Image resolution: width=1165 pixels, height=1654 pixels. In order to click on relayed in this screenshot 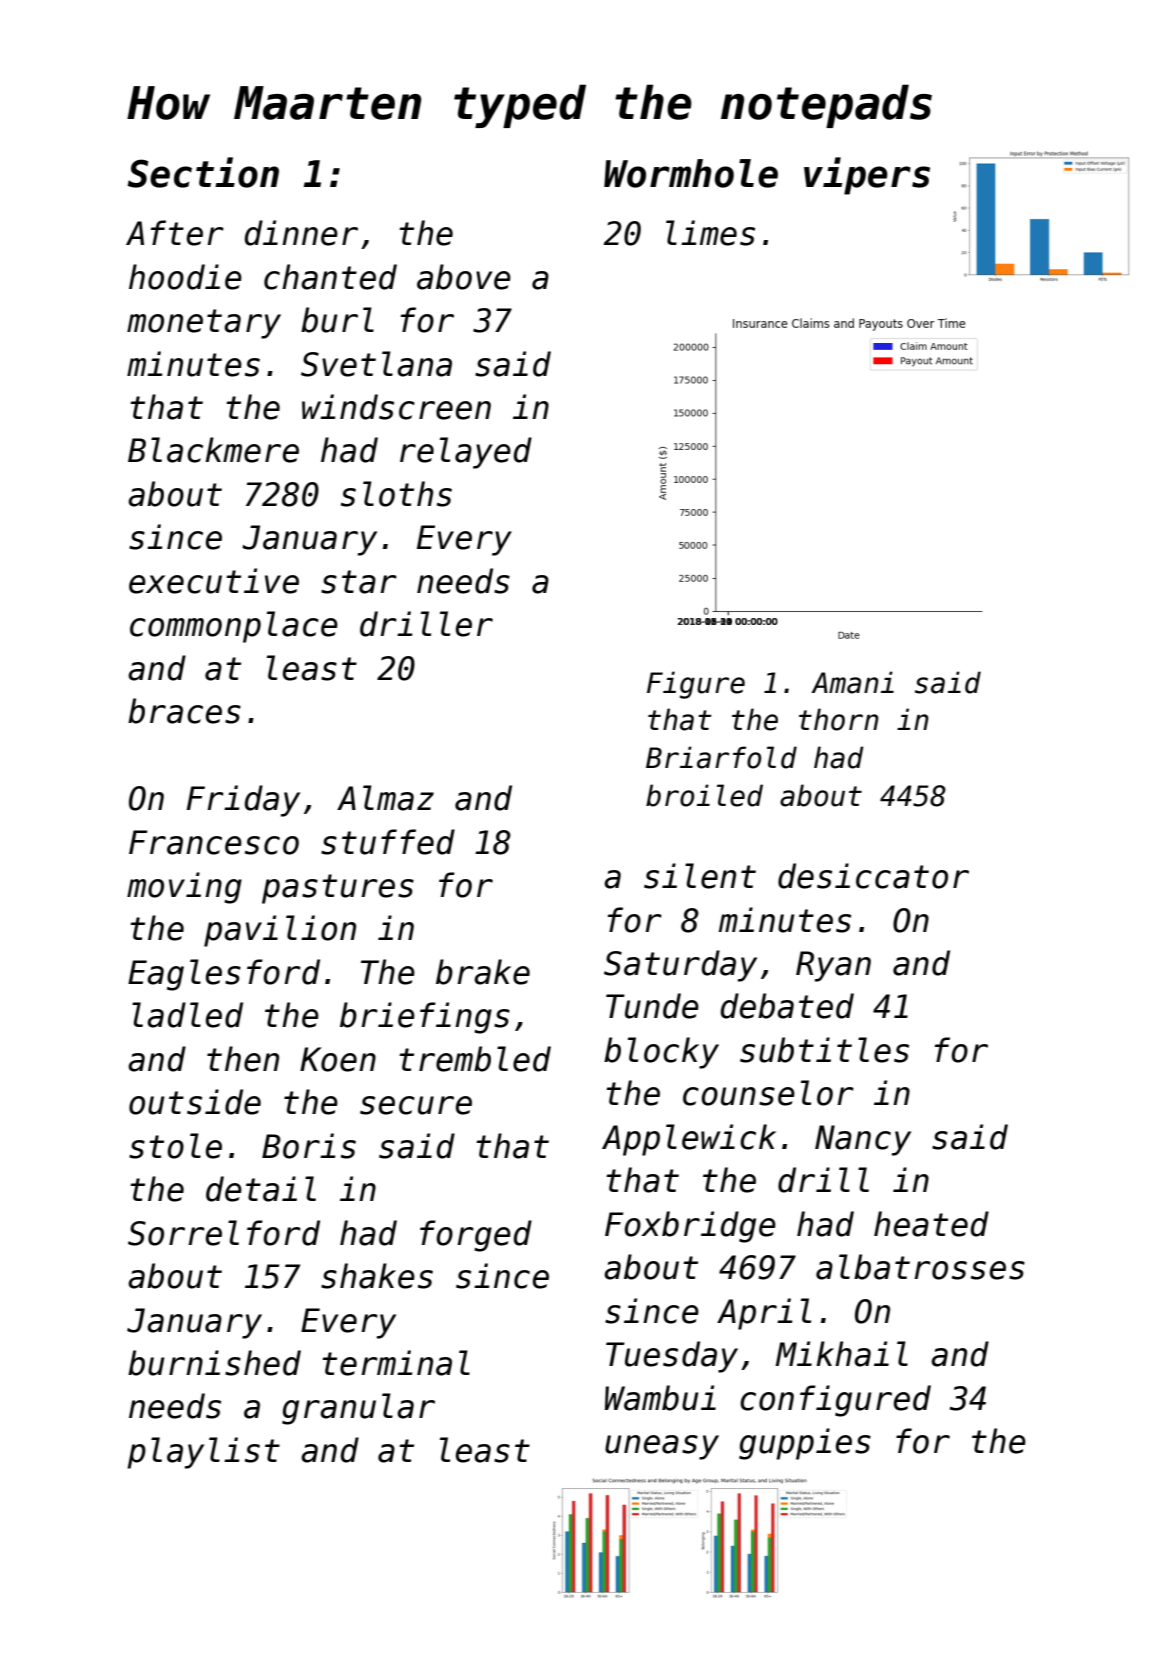, I will do `click(466, 453)`.
